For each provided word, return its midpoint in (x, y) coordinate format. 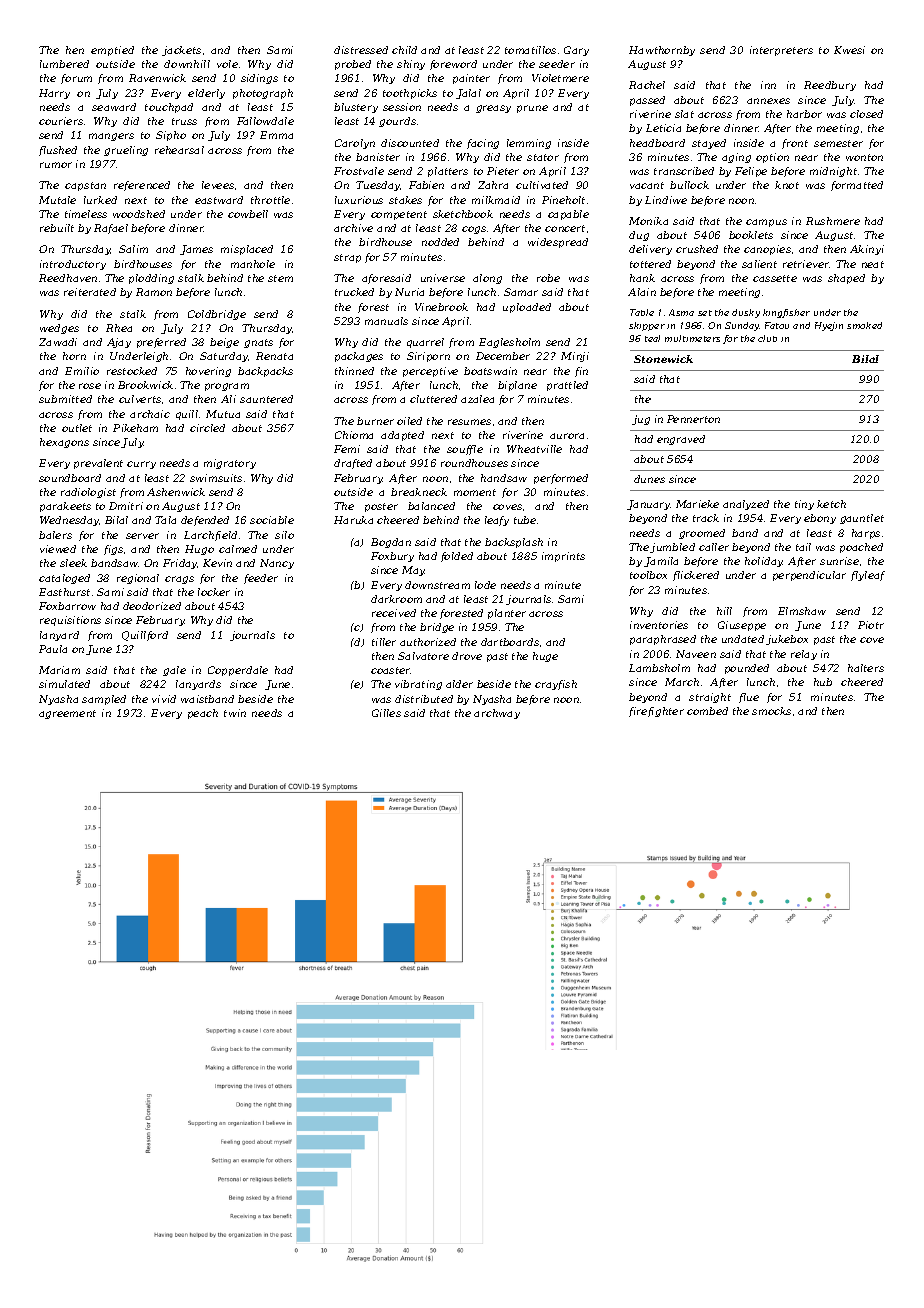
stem (280, 278)
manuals (386, 321)
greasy (493, 109)
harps (866, 534)
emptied (112, 51)
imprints (563, 557)
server (142, 536)
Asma (681, 312)
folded (457, 557)
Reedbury (830, 86)
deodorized (152, 606)
